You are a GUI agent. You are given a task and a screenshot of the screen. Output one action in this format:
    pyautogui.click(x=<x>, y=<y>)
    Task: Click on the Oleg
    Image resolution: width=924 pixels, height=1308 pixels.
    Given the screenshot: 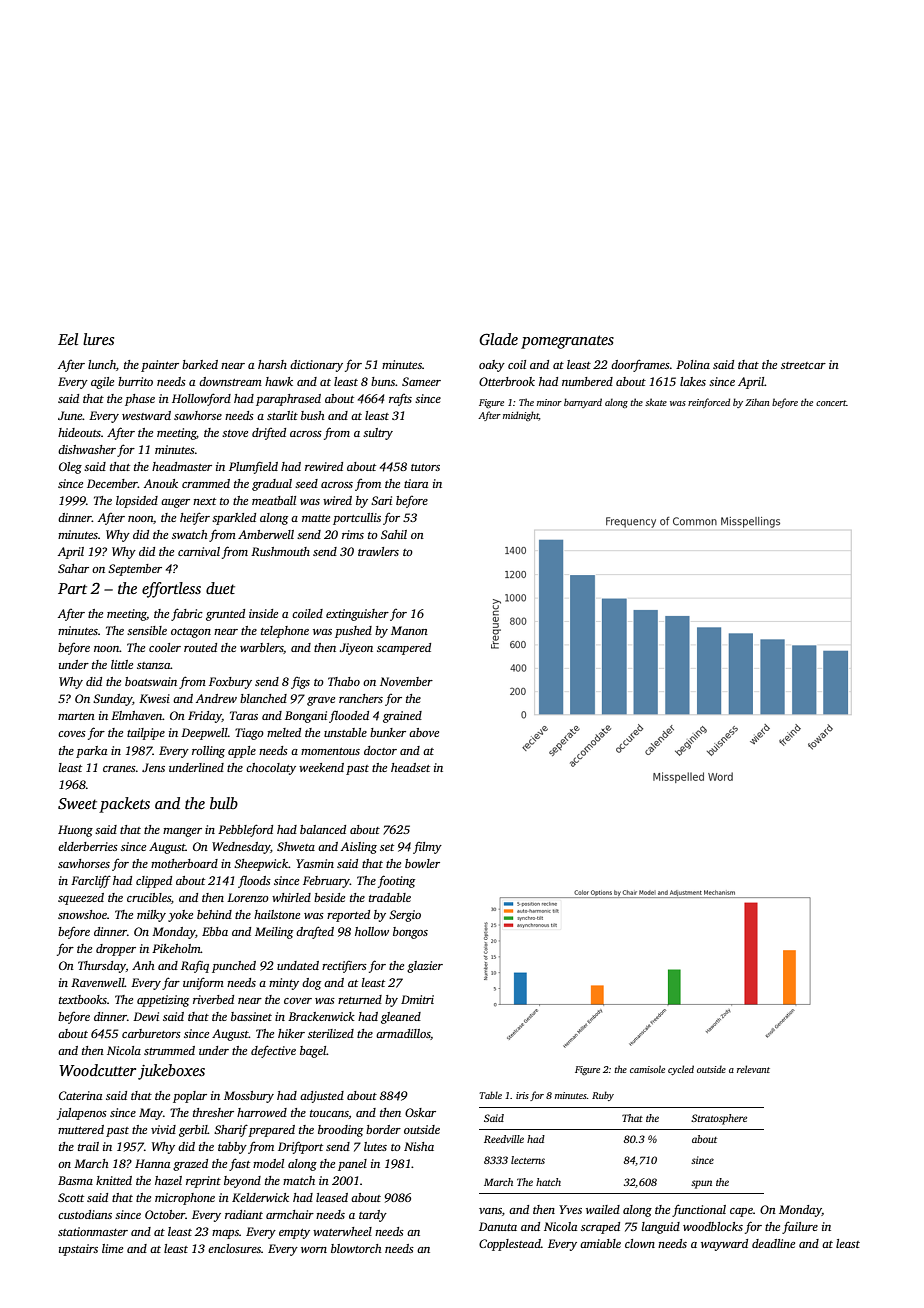 What is the action you would take?
    pyautogui.click(x=70, y=468)
